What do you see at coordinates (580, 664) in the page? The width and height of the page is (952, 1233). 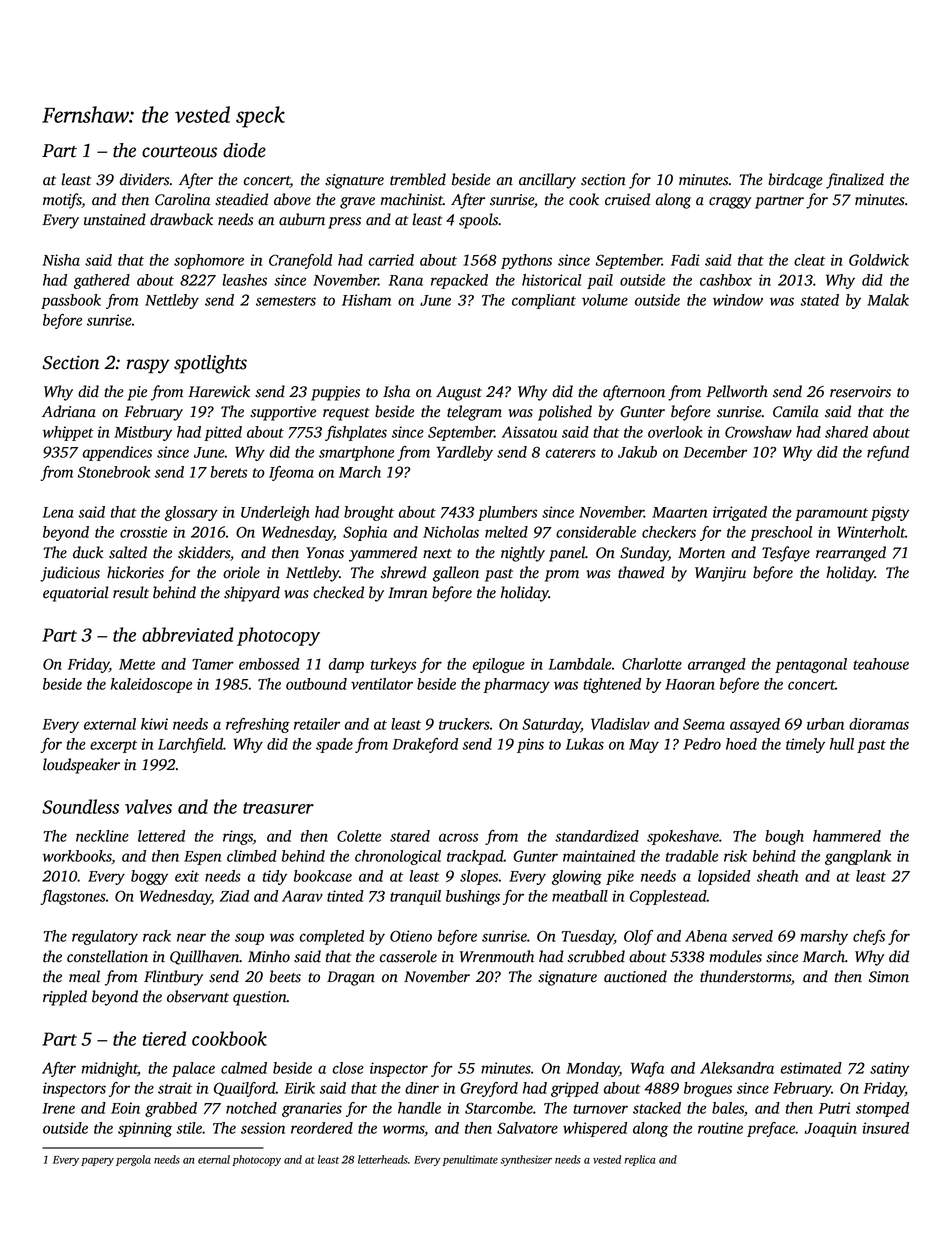 I see `Lambdale` at bounding box center [580, 664].
